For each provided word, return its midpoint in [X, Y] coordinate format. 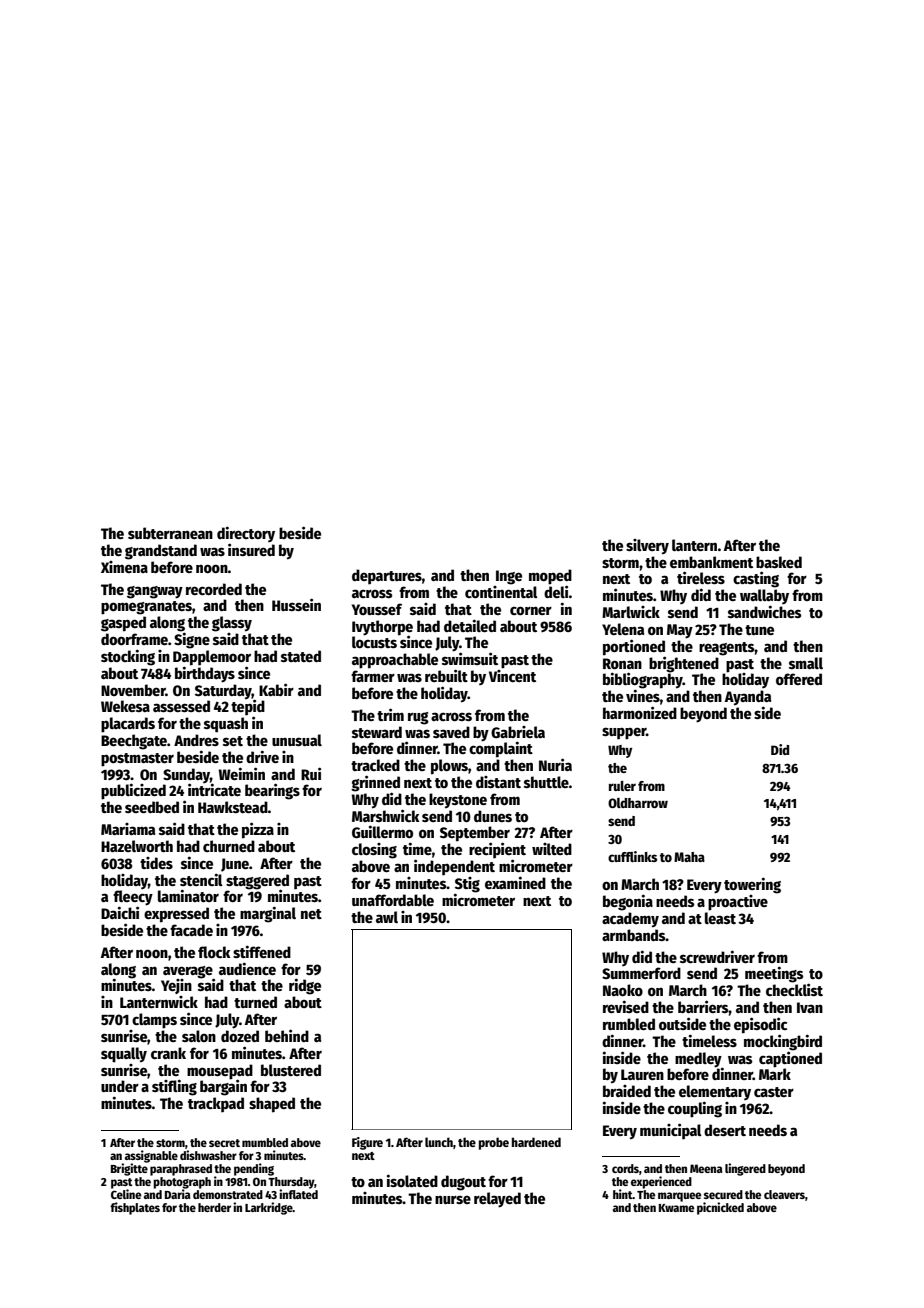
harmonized [640, 712]
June [235, 865]
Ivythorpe [382, 628]
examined [515, 882]
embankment [711, 562]
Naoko [623, 990]
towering [752, 885]
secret [224, 1143]
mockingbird [783, 1042]
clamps [154, 1021]
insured [251, 549]
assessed [181, 706]
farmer [373, 676]
